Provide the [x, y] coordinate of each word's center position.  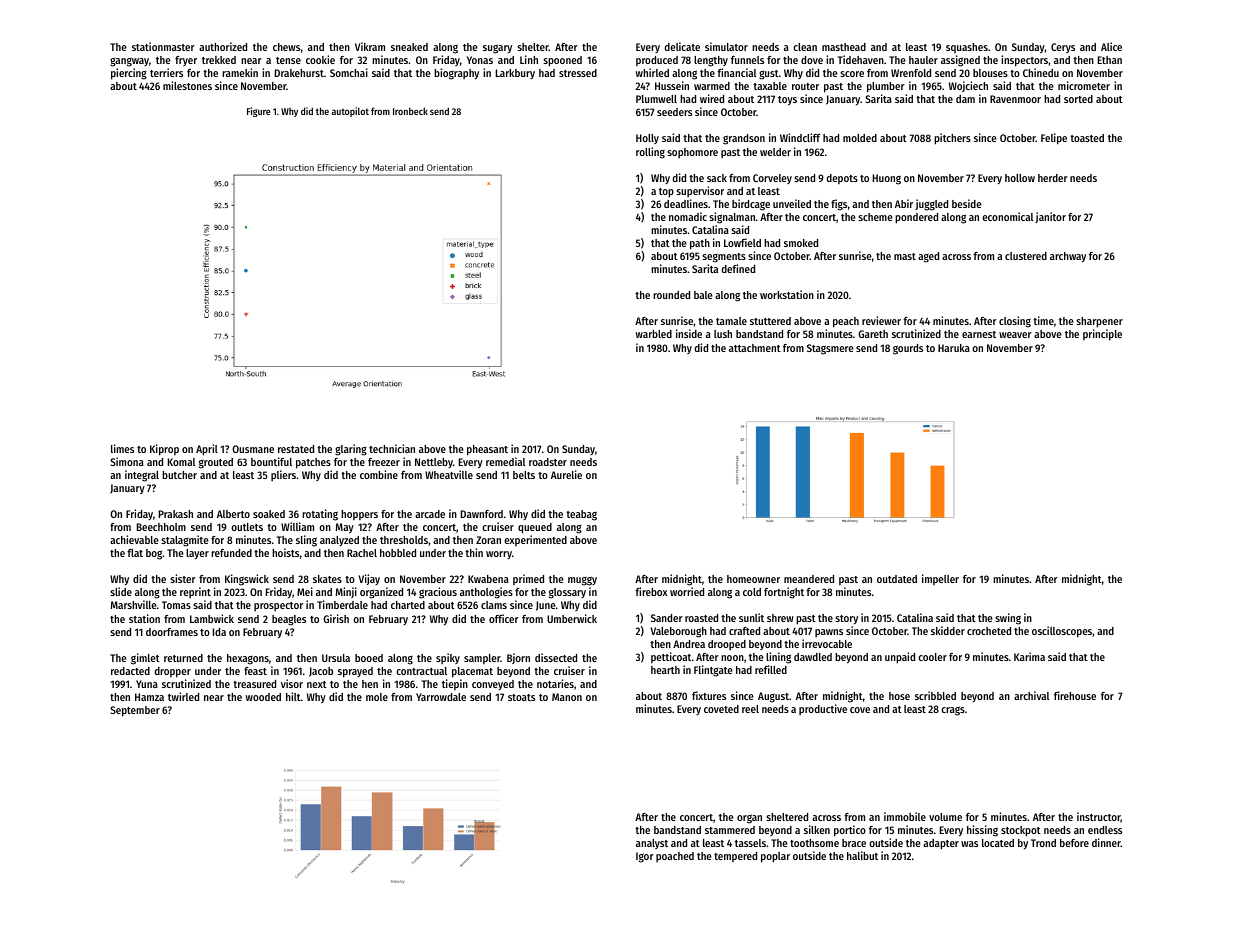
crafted [744, 631]
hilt [293, 696]
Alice [1111, 46]
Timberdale [342, 604]
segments [724, 258]
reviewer [881, 320]
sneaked [409, 47]
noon [732, 658]
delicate [682, 46]
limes [122, 448]
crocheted [989, 631]
